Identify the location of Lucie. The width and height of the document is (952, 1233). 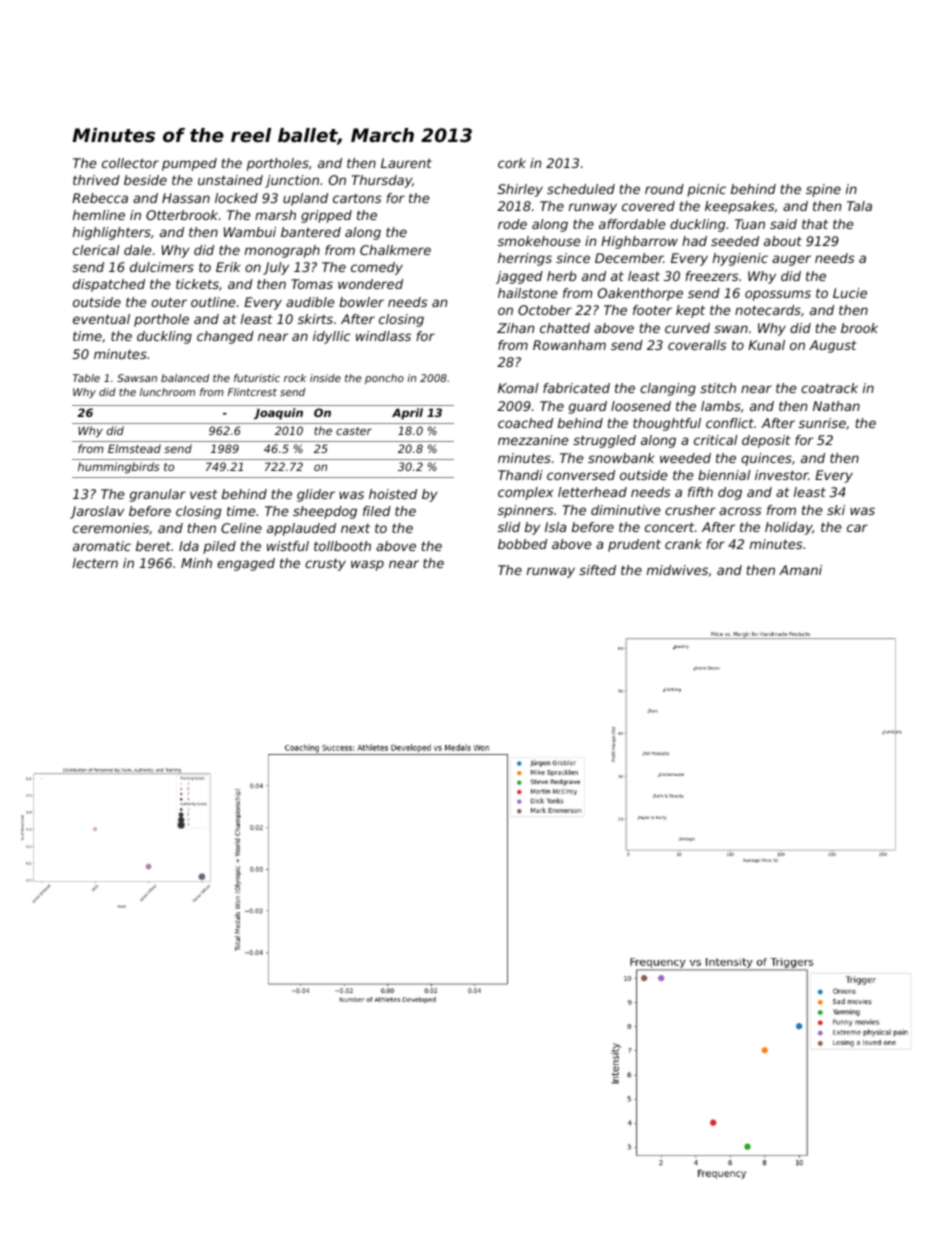
(850, 293).
